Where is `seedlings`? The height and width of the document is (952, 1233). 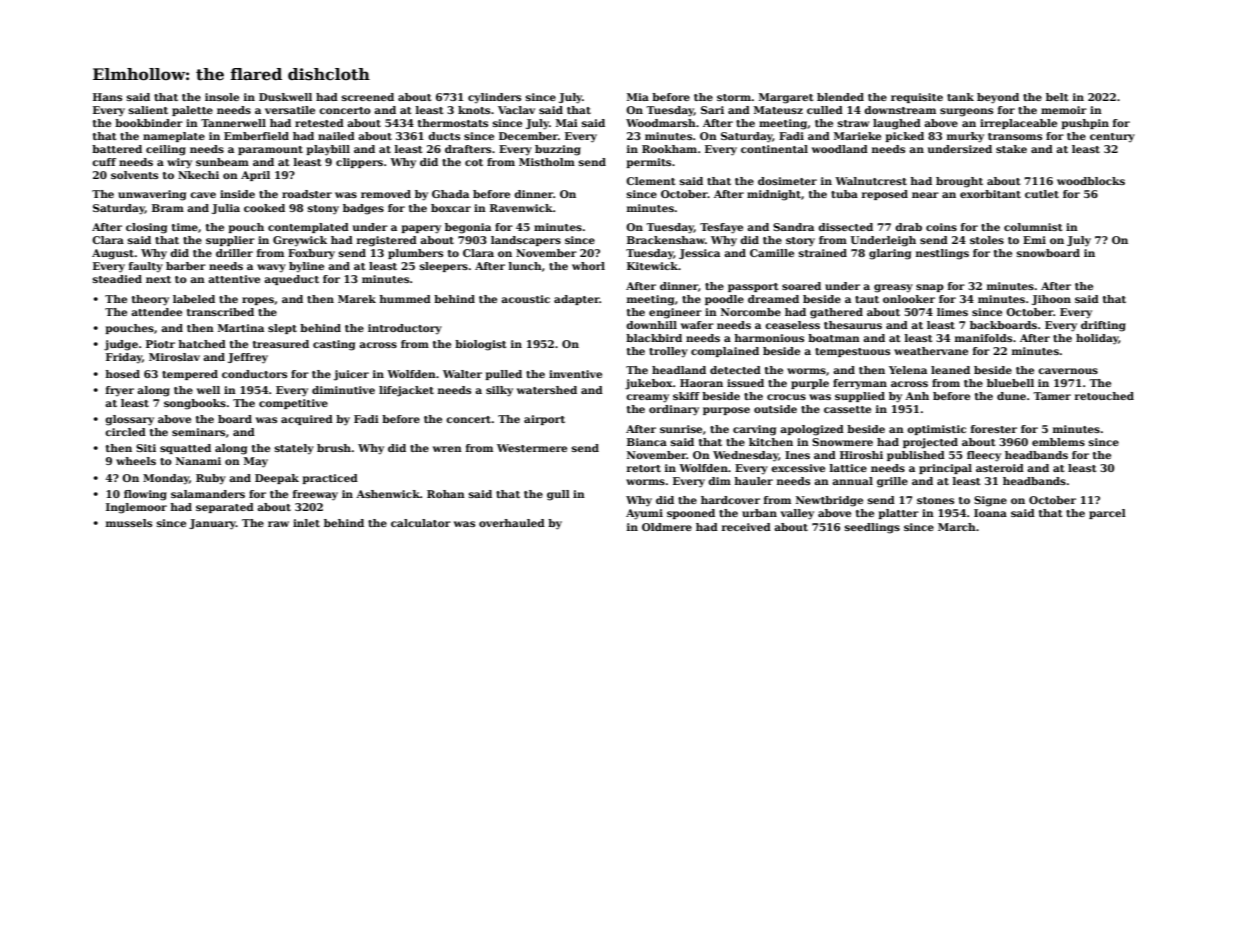 seedlings is located at coordinates (872, 528).
